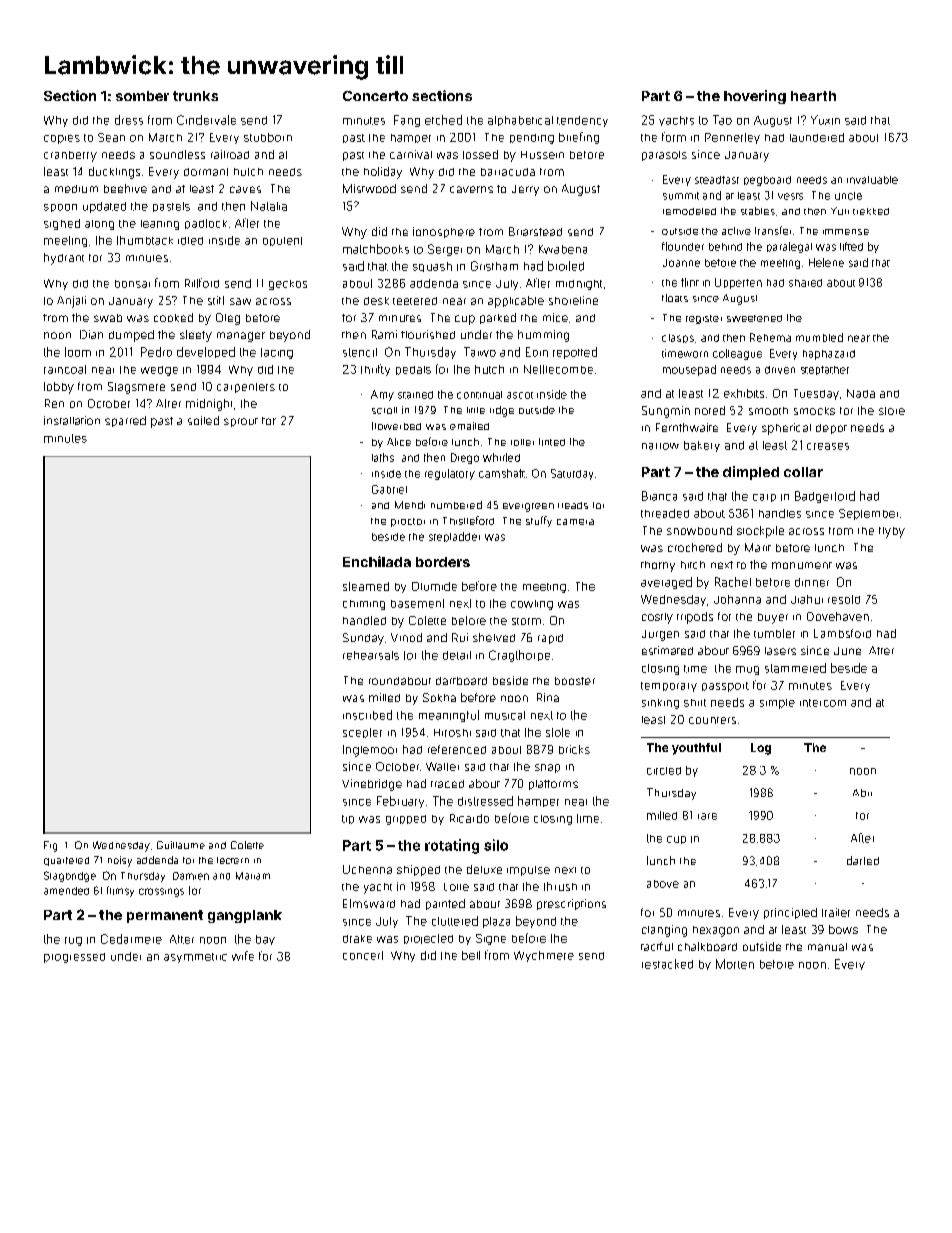 The image size is (952, 1233). What do you see at coordinates (407, 121) in the document?
I see `Fang` at bounding box center [407, 121].
